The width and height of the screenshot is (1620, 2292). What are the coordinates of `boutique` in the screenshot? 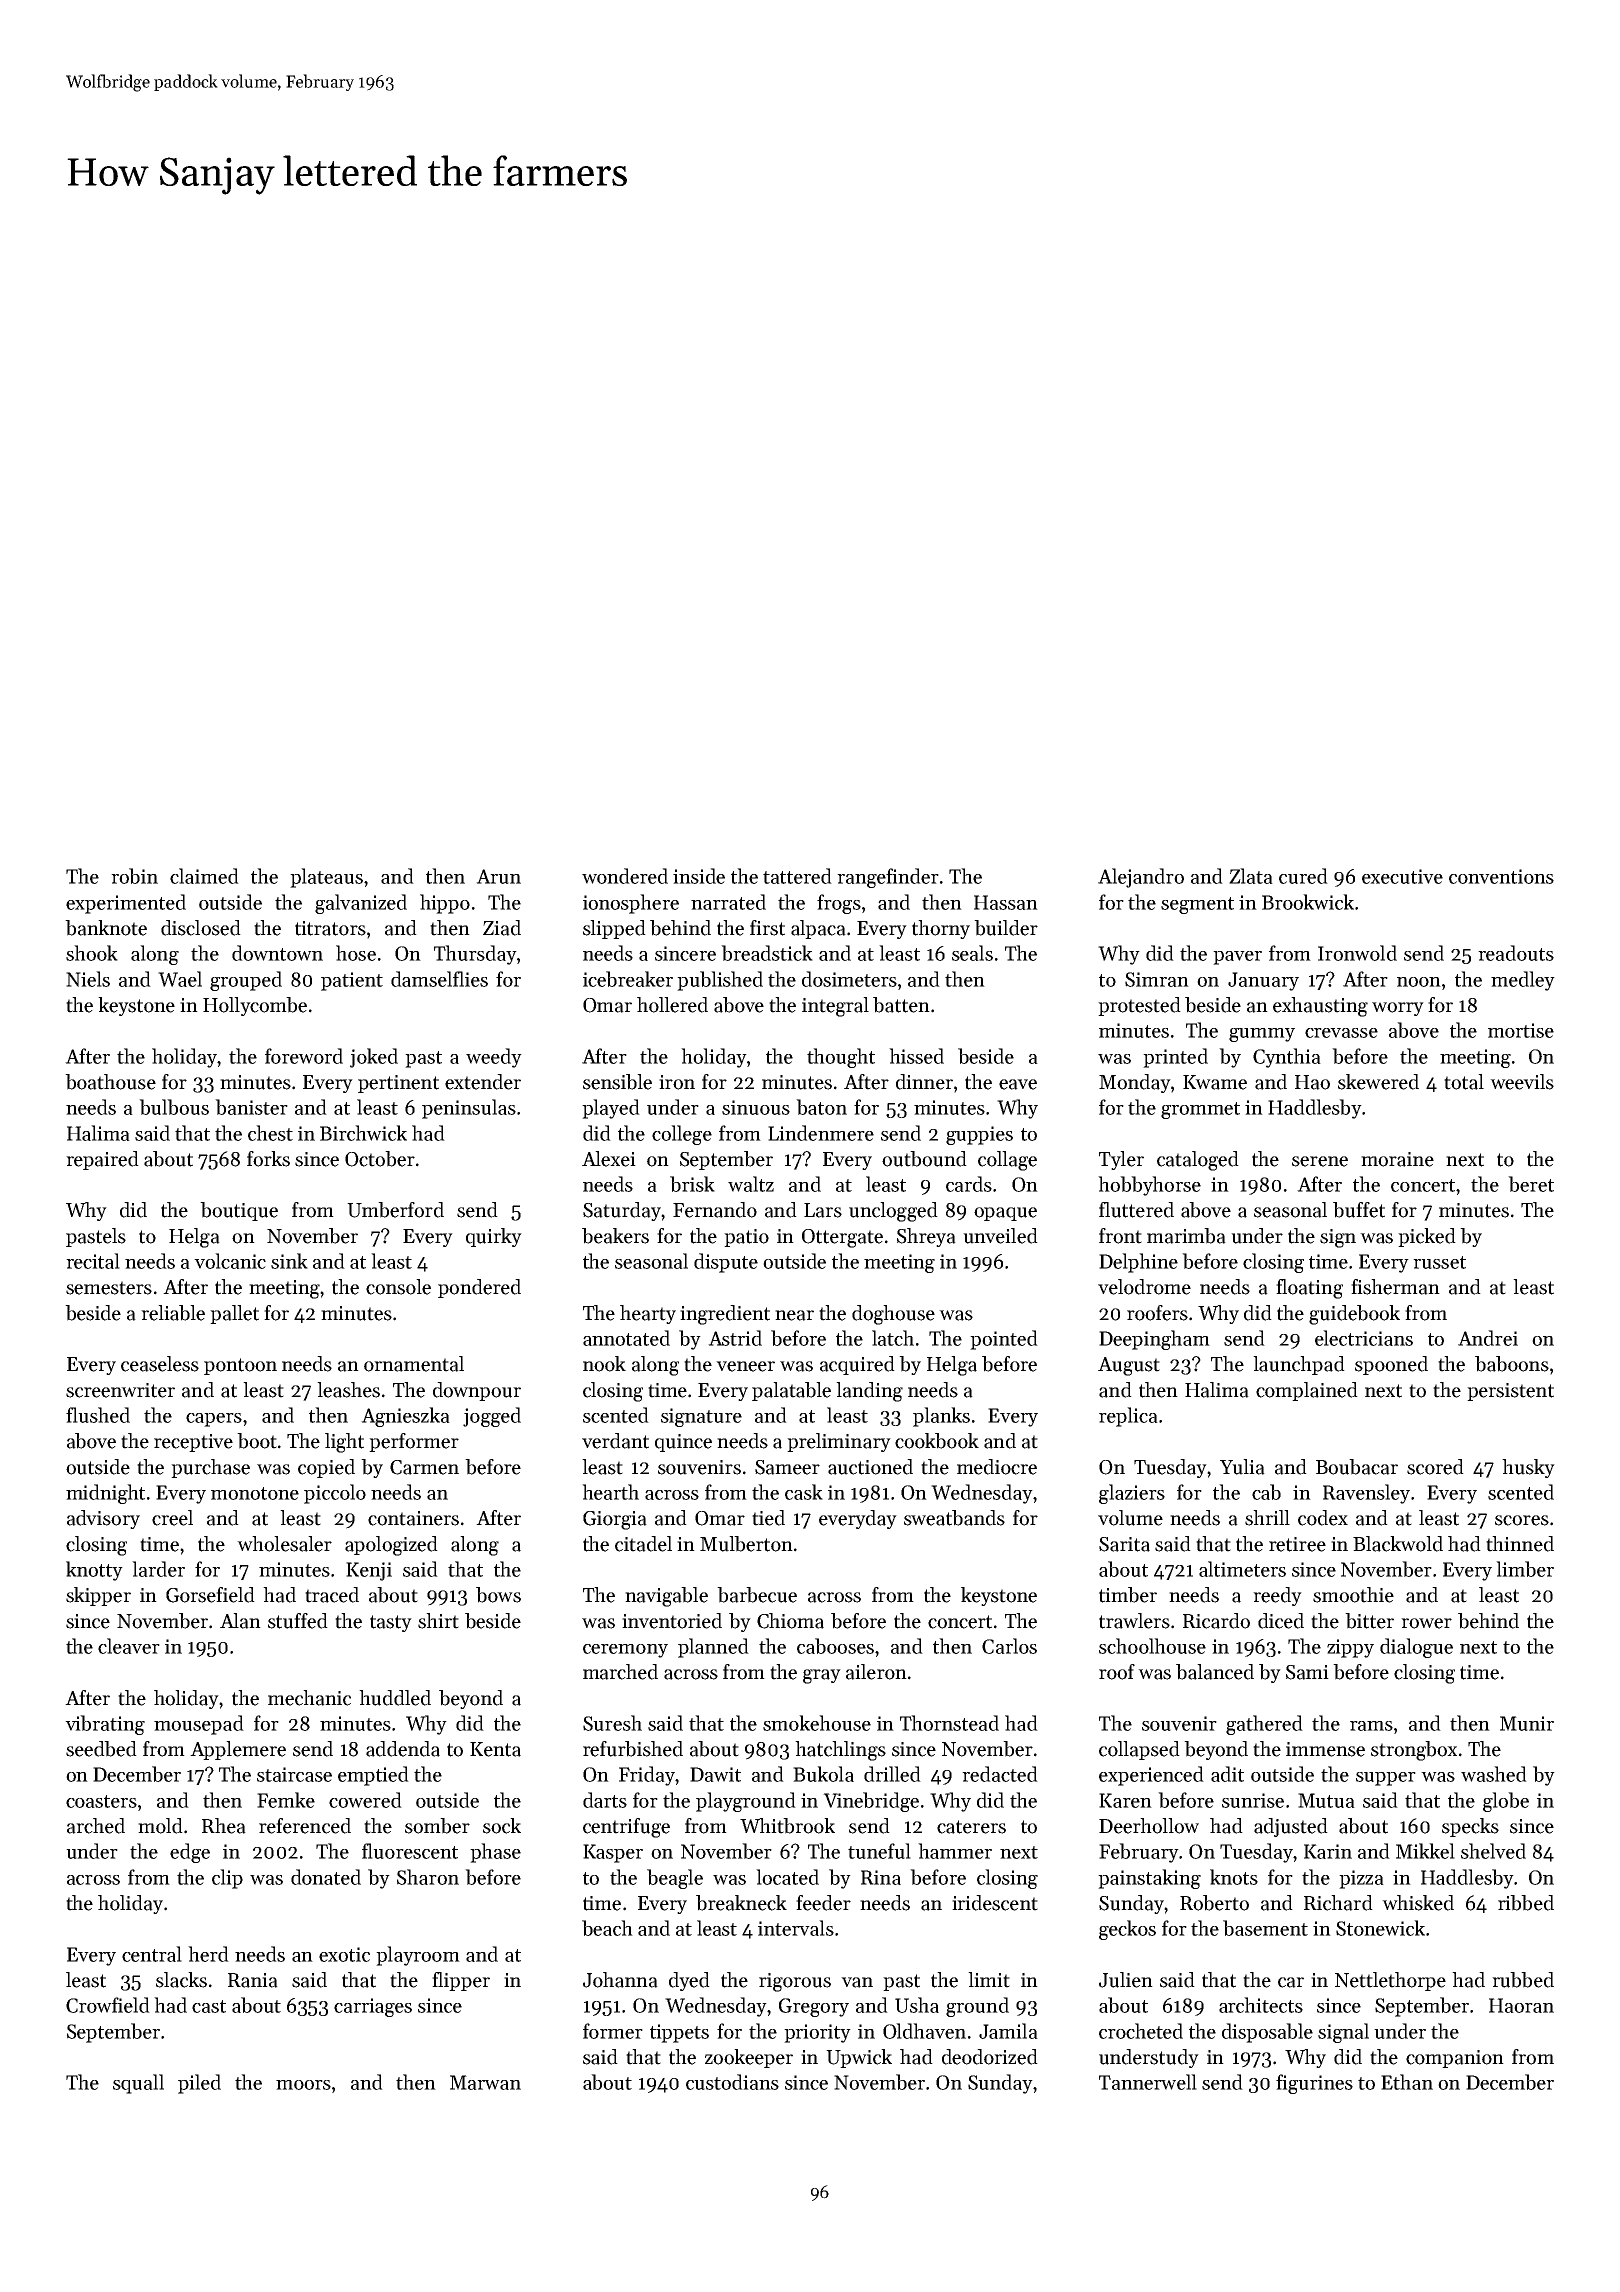 It's located at (239, 1211).
